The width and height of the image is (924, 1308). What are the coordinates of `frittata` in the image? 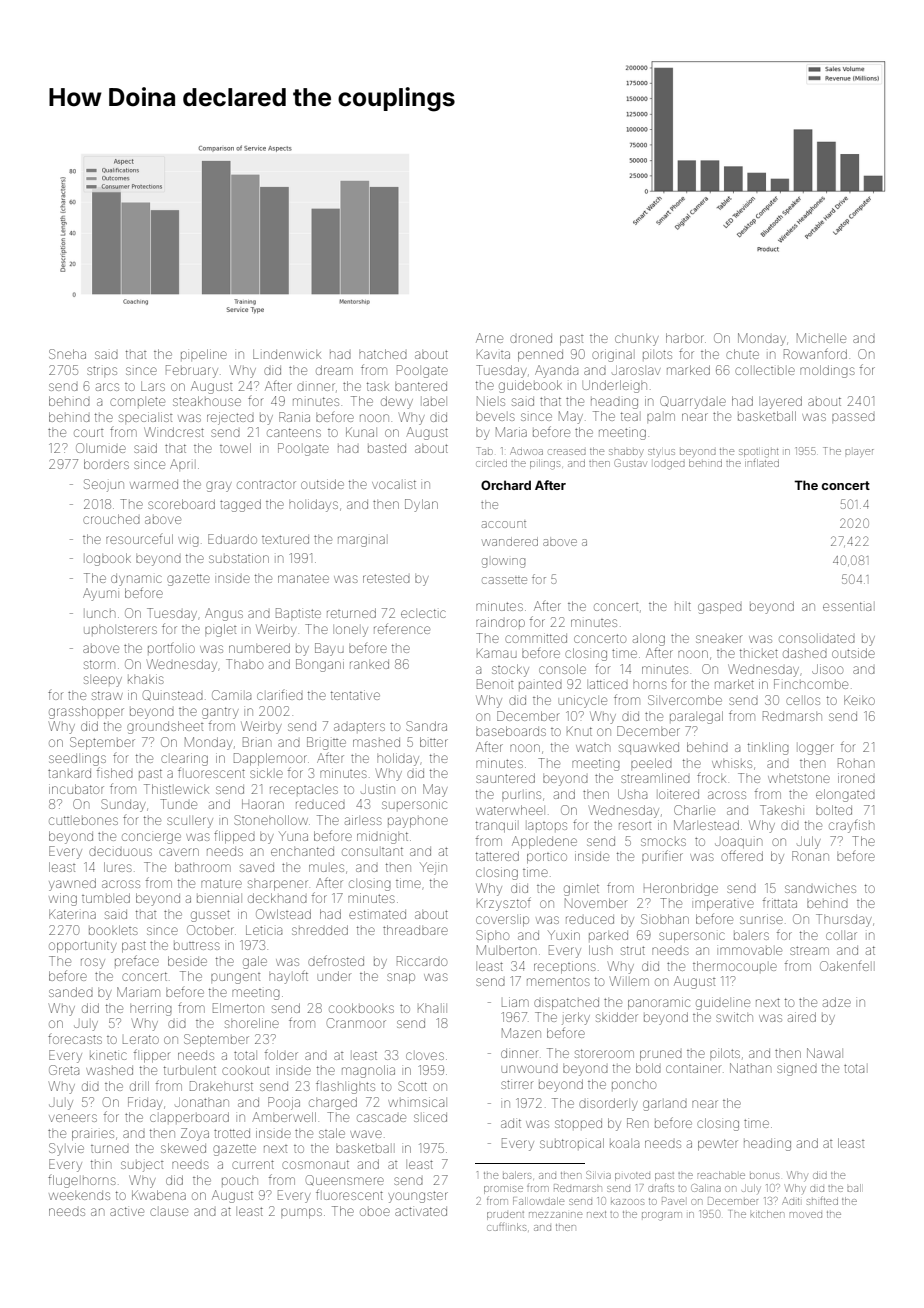 It's located at (780, 902).
